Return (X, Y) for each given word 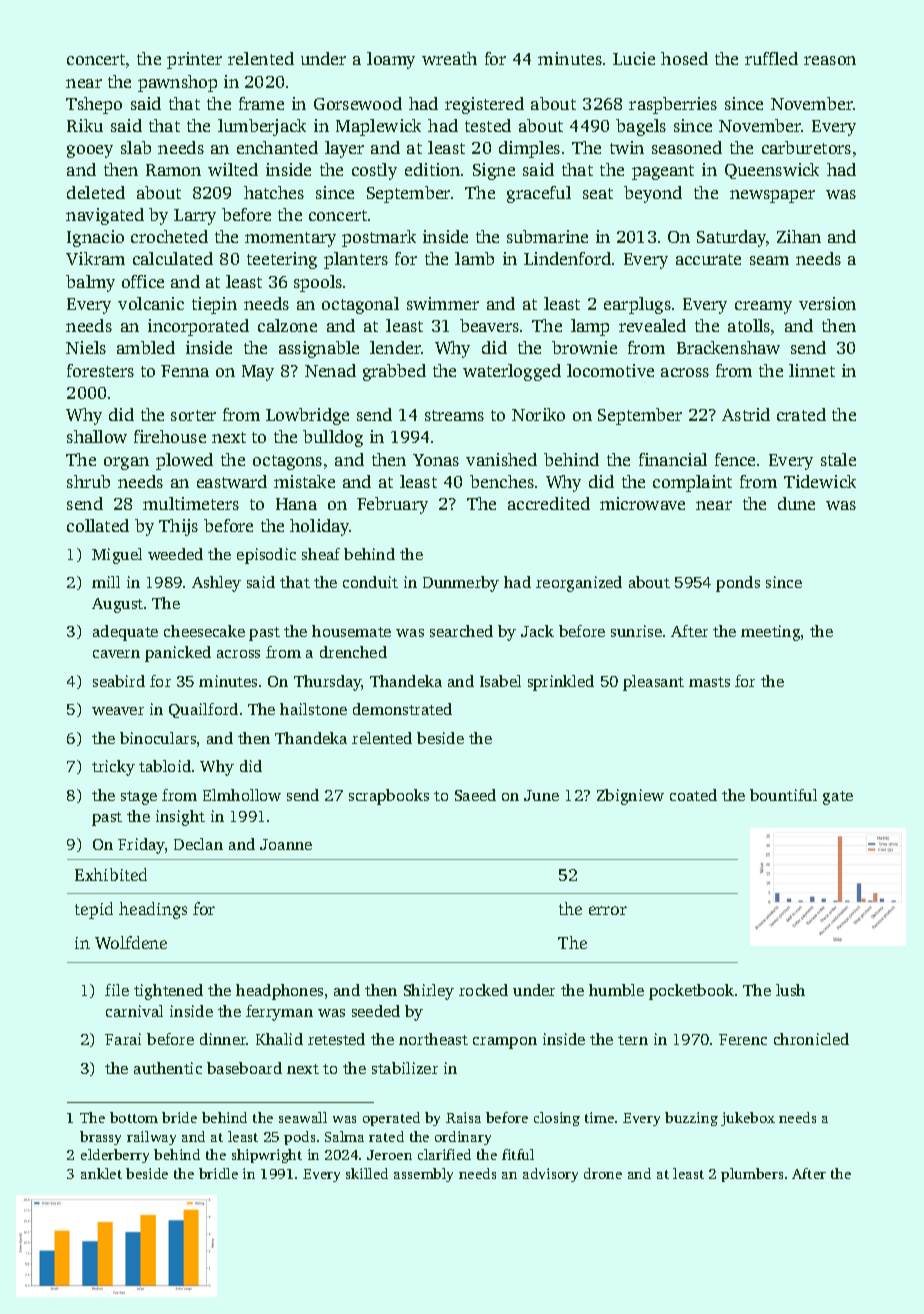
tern (633, 1040)
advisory (550, 1175)
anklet (101, 1173)
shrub (88, 481)
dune (796, 503)
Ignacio (95, 238)
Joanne (286, 844)
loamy (391, 60)
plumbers (752, 1175)
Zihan (799, 236)
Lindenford (567, 258)
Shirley (429, 992)
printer (194, 60)
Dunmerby (461, 584)
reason (830, 60)
